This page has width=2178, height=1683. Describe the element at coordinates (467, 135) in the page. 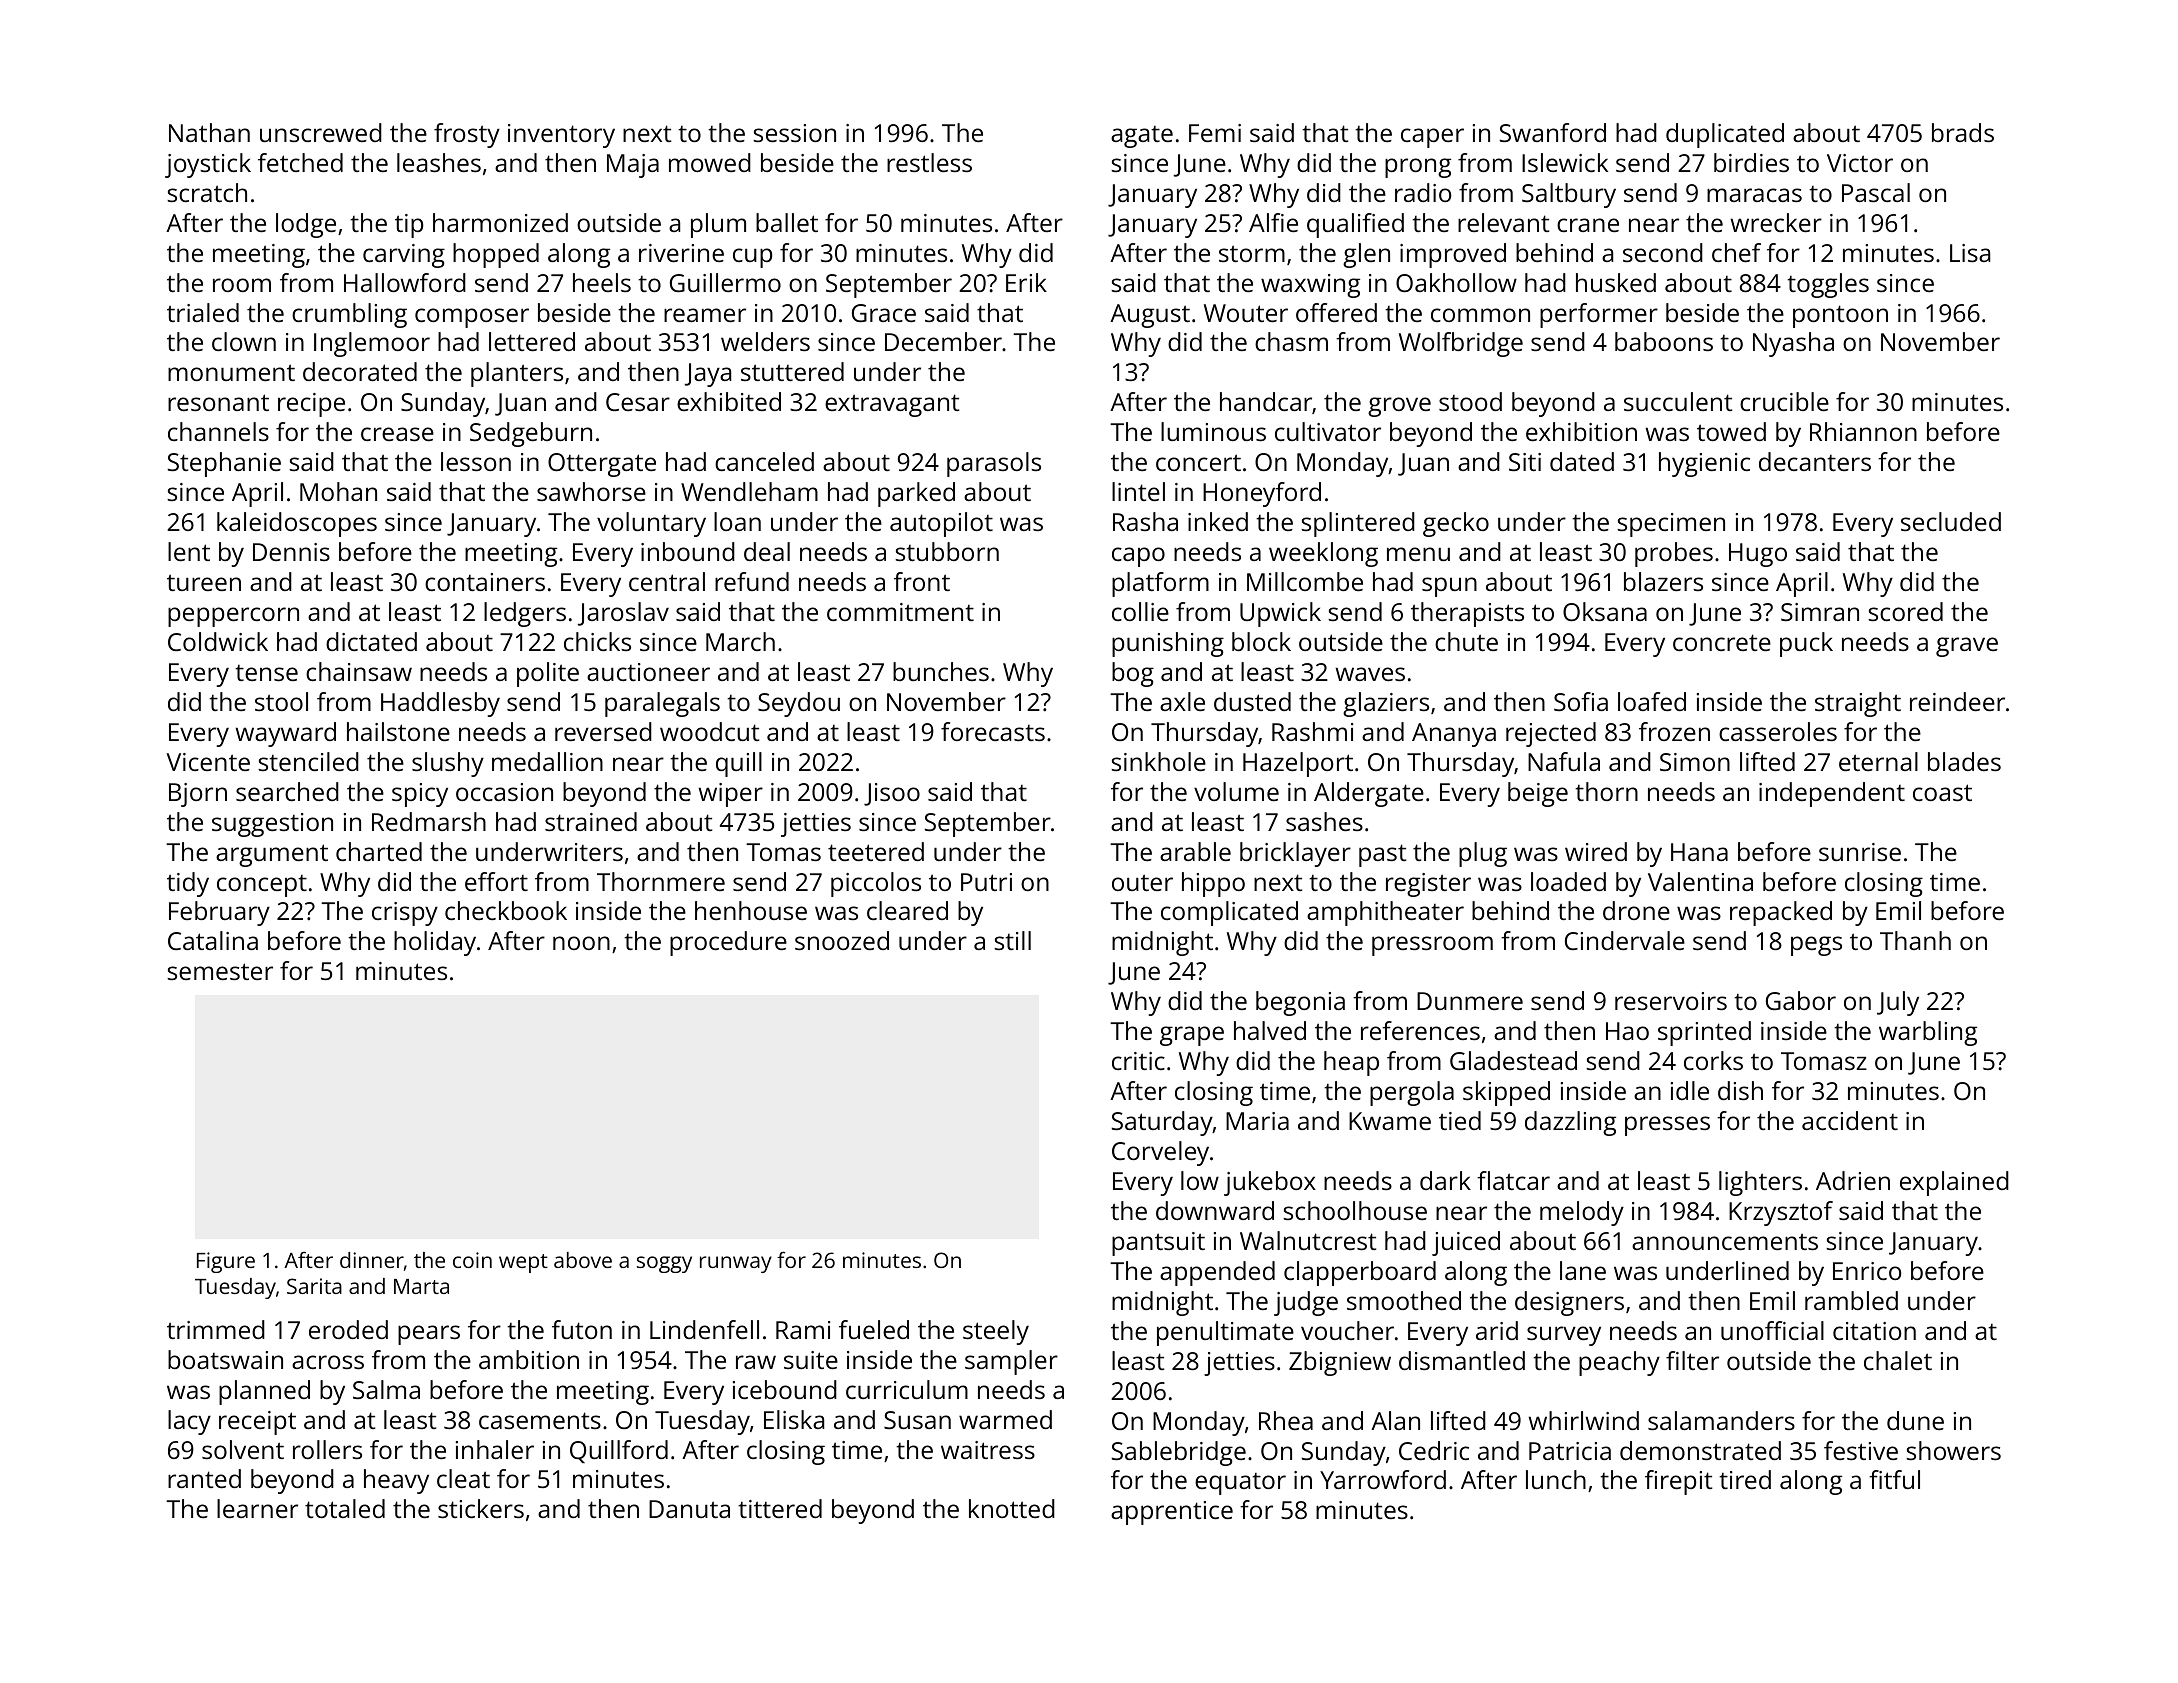

I see `frosty` at that location.
